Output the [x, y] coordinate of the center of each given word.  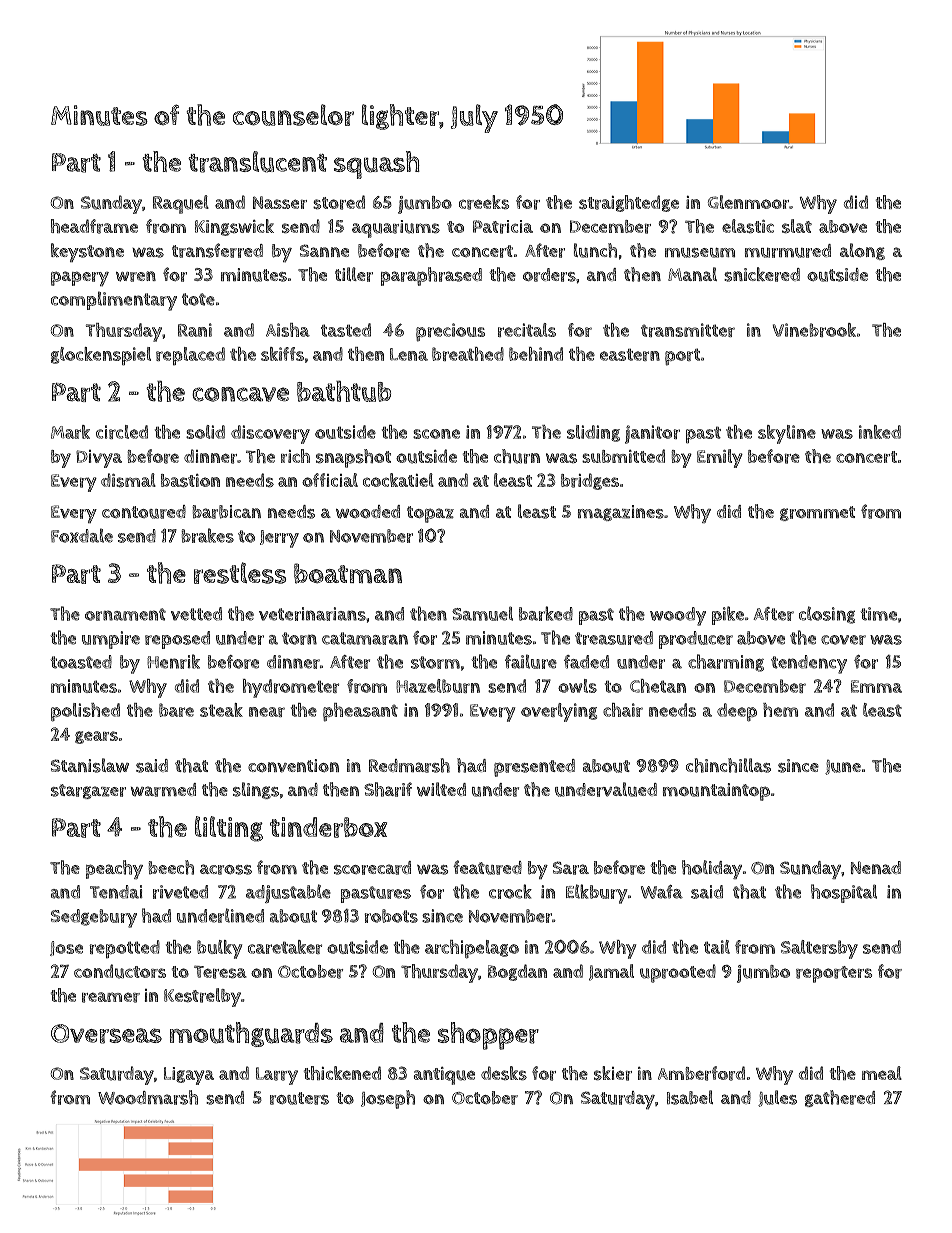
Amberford [701, 1073]
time [879, 614]
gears [96, 737]
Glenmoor [748, 202]
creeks [484, 202]
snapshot [353, 458]
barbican [226, 512]
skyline [787, 434]
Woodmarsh [148, 1097]
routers [299, 1098]
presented [534, 768]
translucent [258, 162]
